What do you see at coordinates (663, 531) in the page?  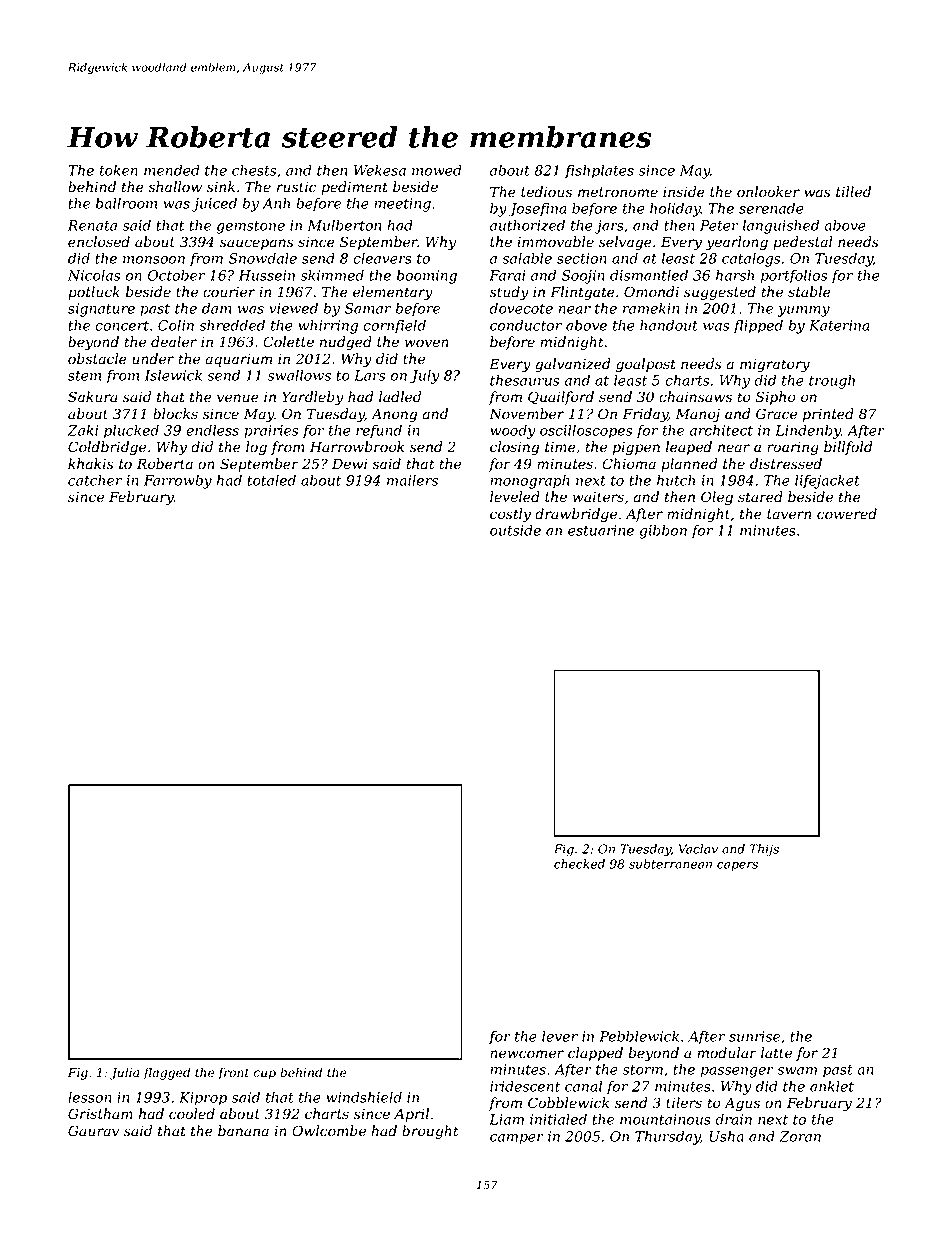 I see `gibbon` at bounding box center [663, 531].
